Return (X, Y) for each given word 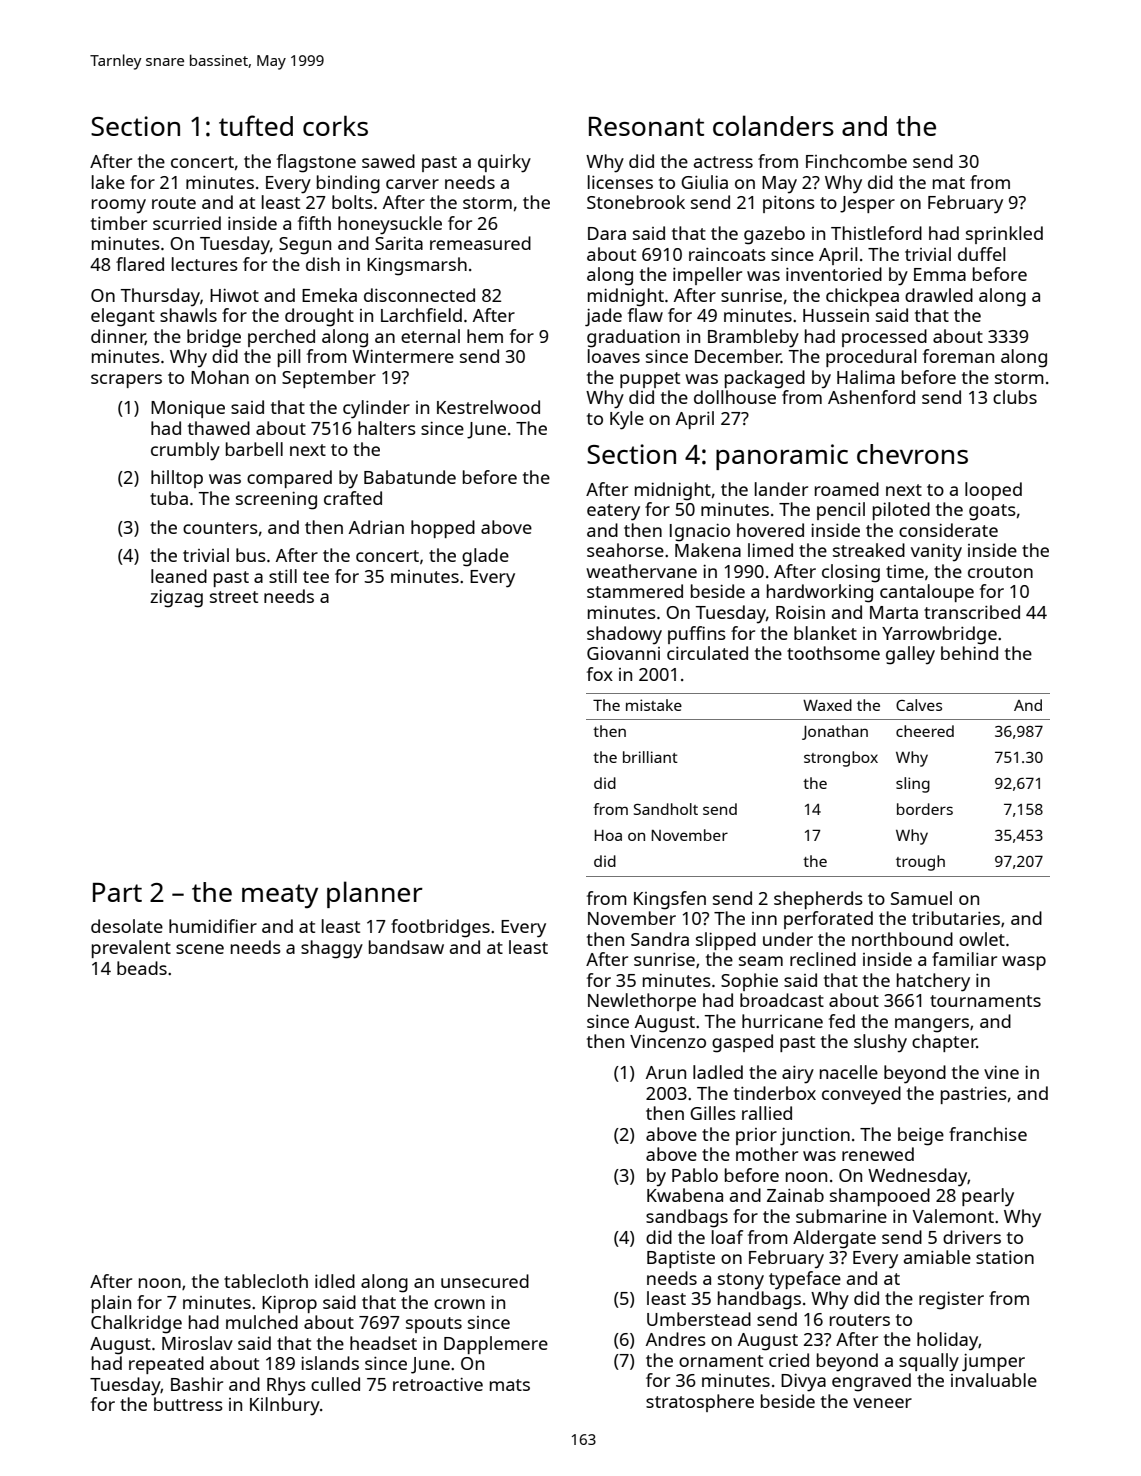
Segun (305, 246)
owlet (982, 939)
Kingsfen (670, 900)
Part (117, 892)
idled (335, 1281)
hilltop (177, 479)
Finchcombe (856, 161)
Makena (708, 550)
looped (993, 491)
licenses (620, 182)
